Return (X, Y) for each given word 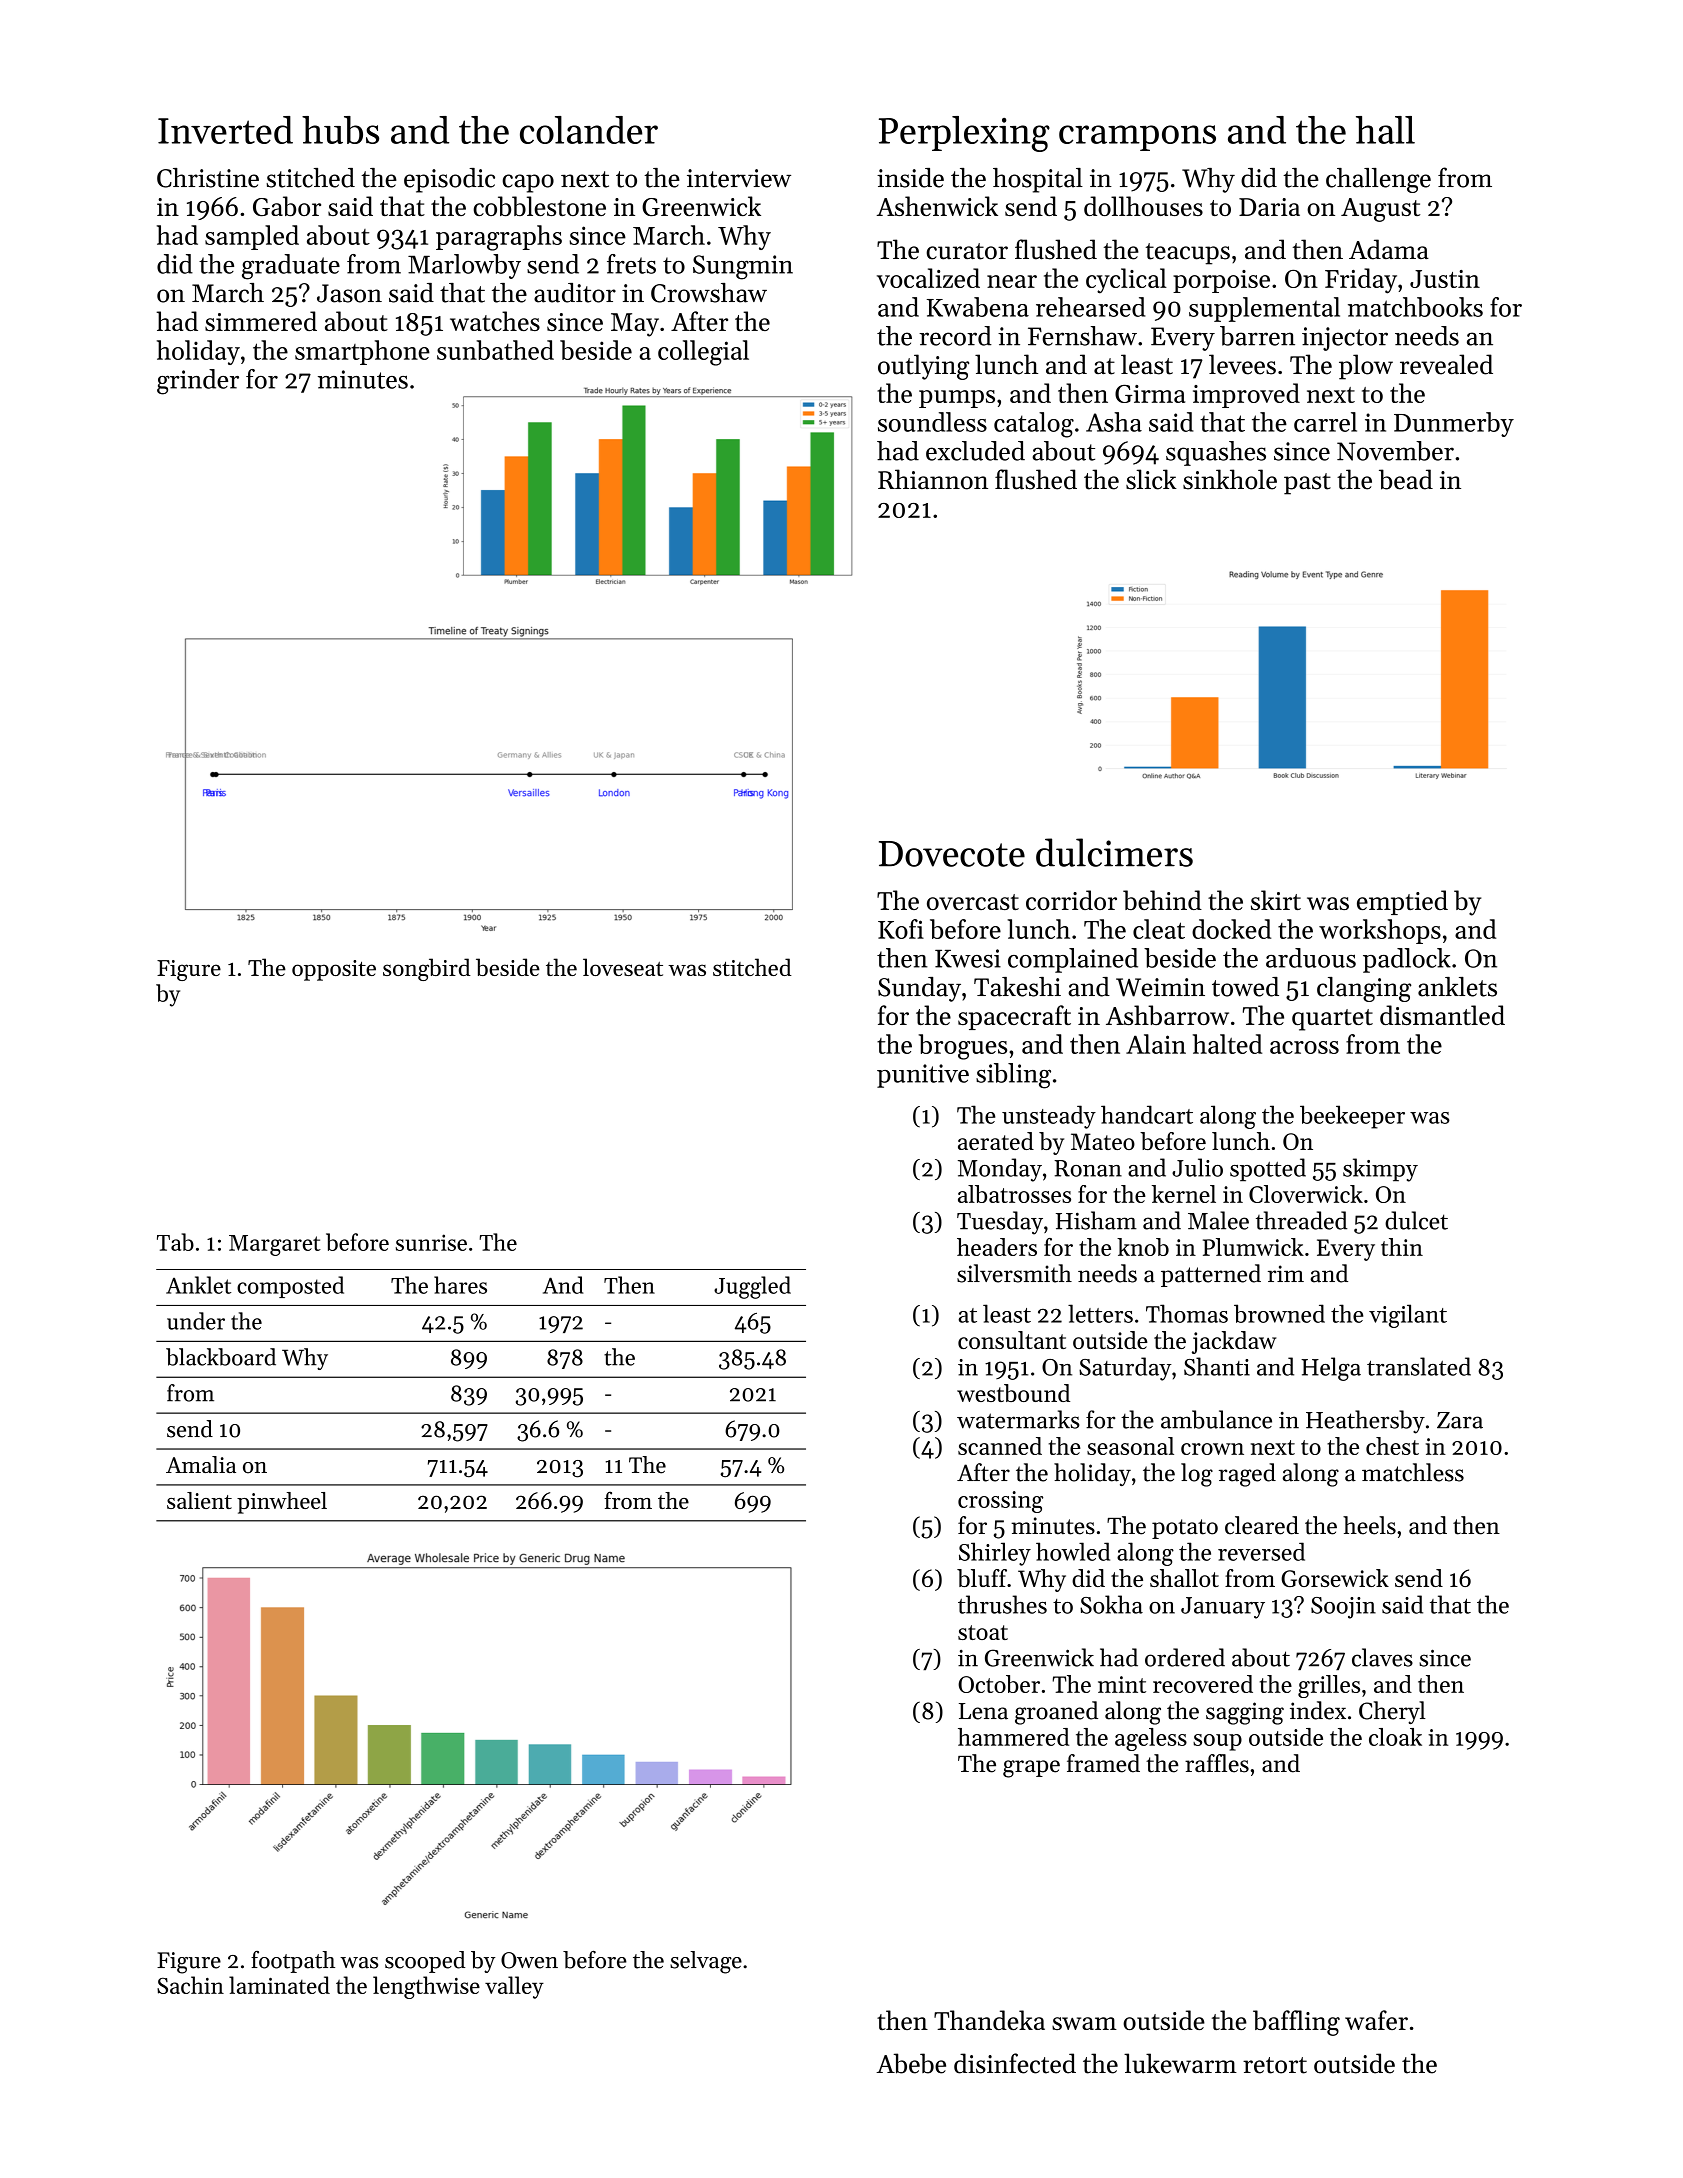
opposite (334, 970)
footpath (293, 1962)
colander (589, 130)
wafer (1376, 2020)
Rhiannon (933, 479)
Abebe (911, 2063)
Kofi (901, 929)
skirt (1276, 900)
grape (1031, 1769)
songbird (427, 969)
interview (739, 178)
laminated (279, 1985)
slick (1151, 479)
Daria (1269, 207)
